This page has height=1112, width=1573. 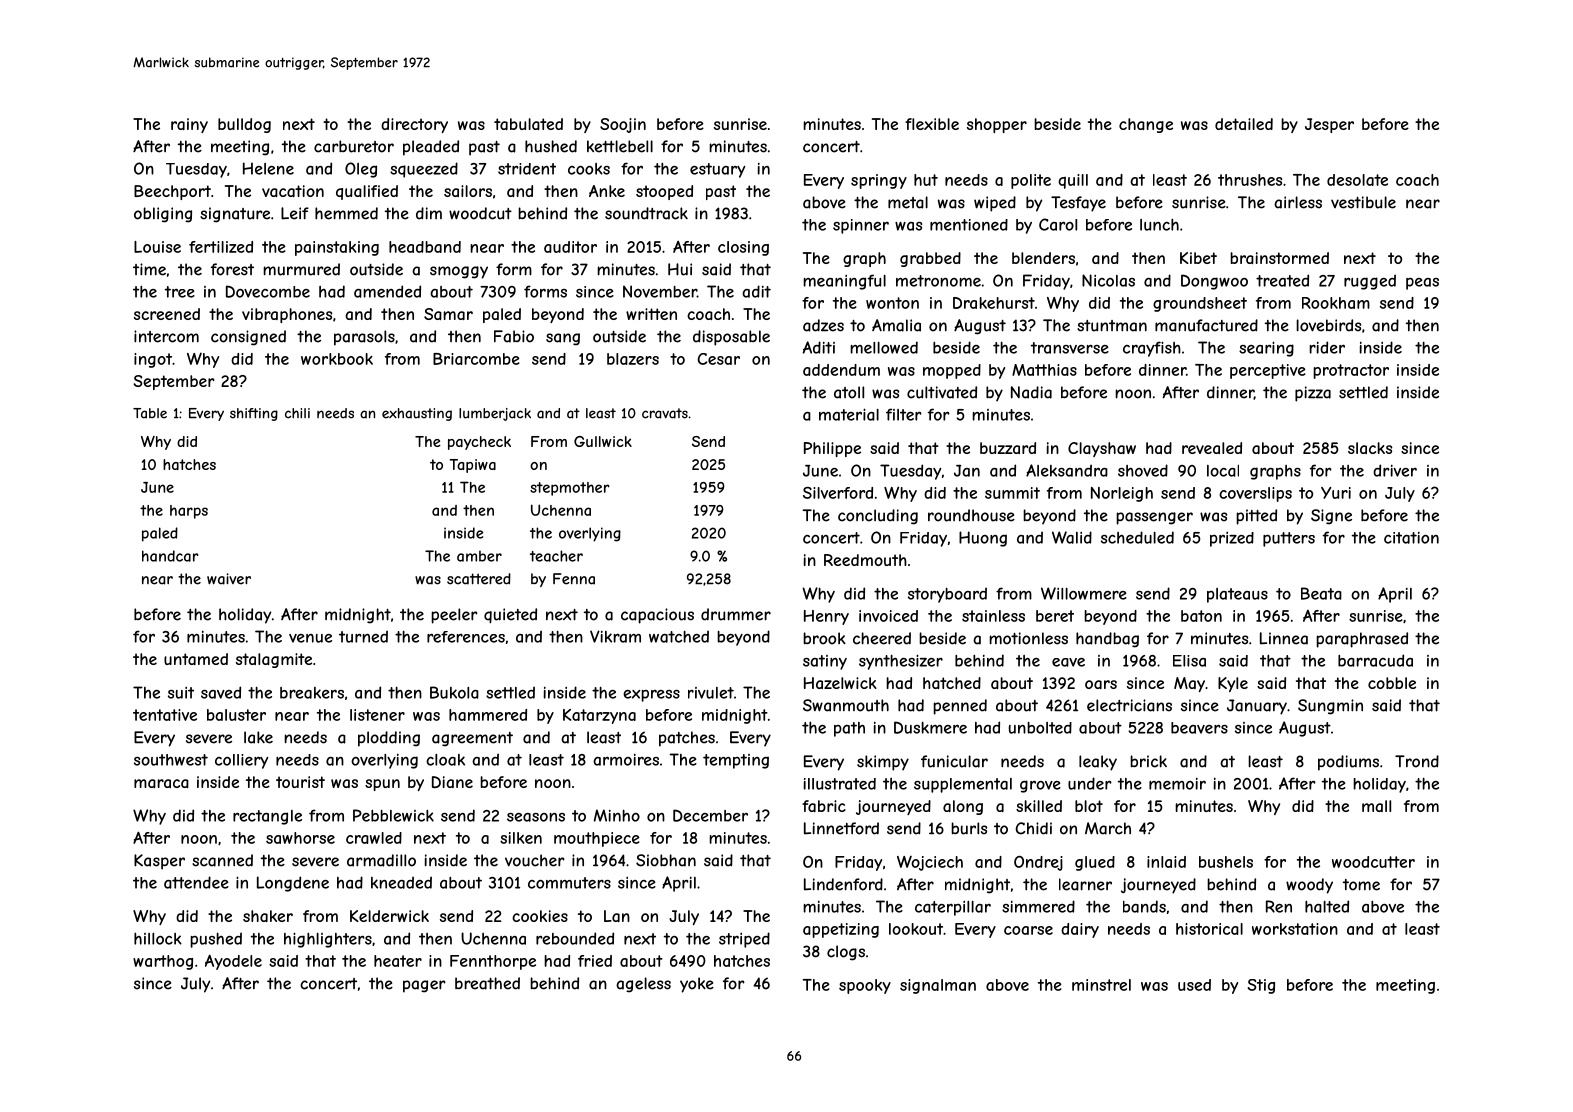 What do you see at coordinates (1078, 204) in the page?
I see `Tesfaye` at bounding box center [1078, 204].
